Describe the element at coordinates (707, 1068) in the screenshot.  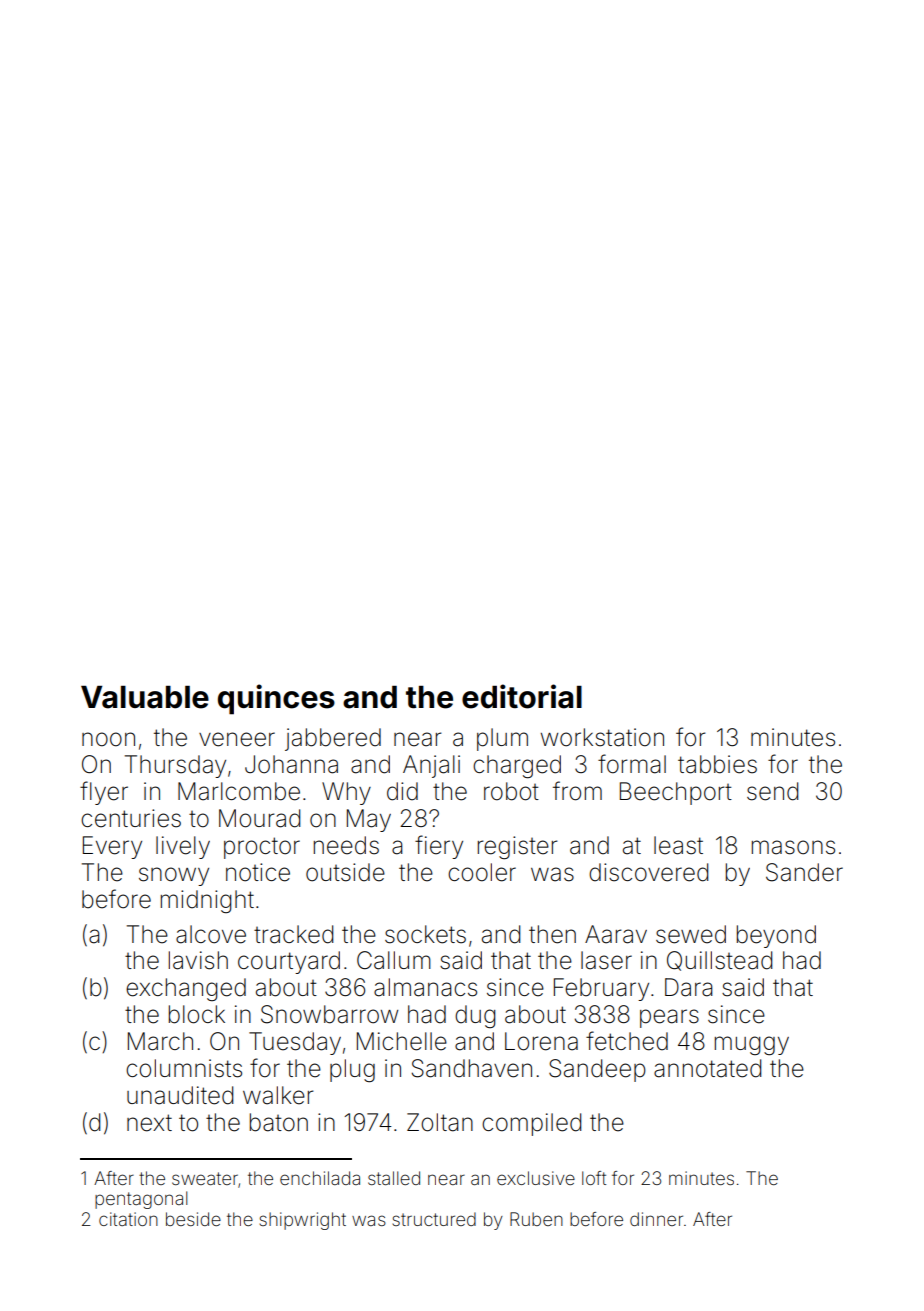
I see `annotated` at that location.
